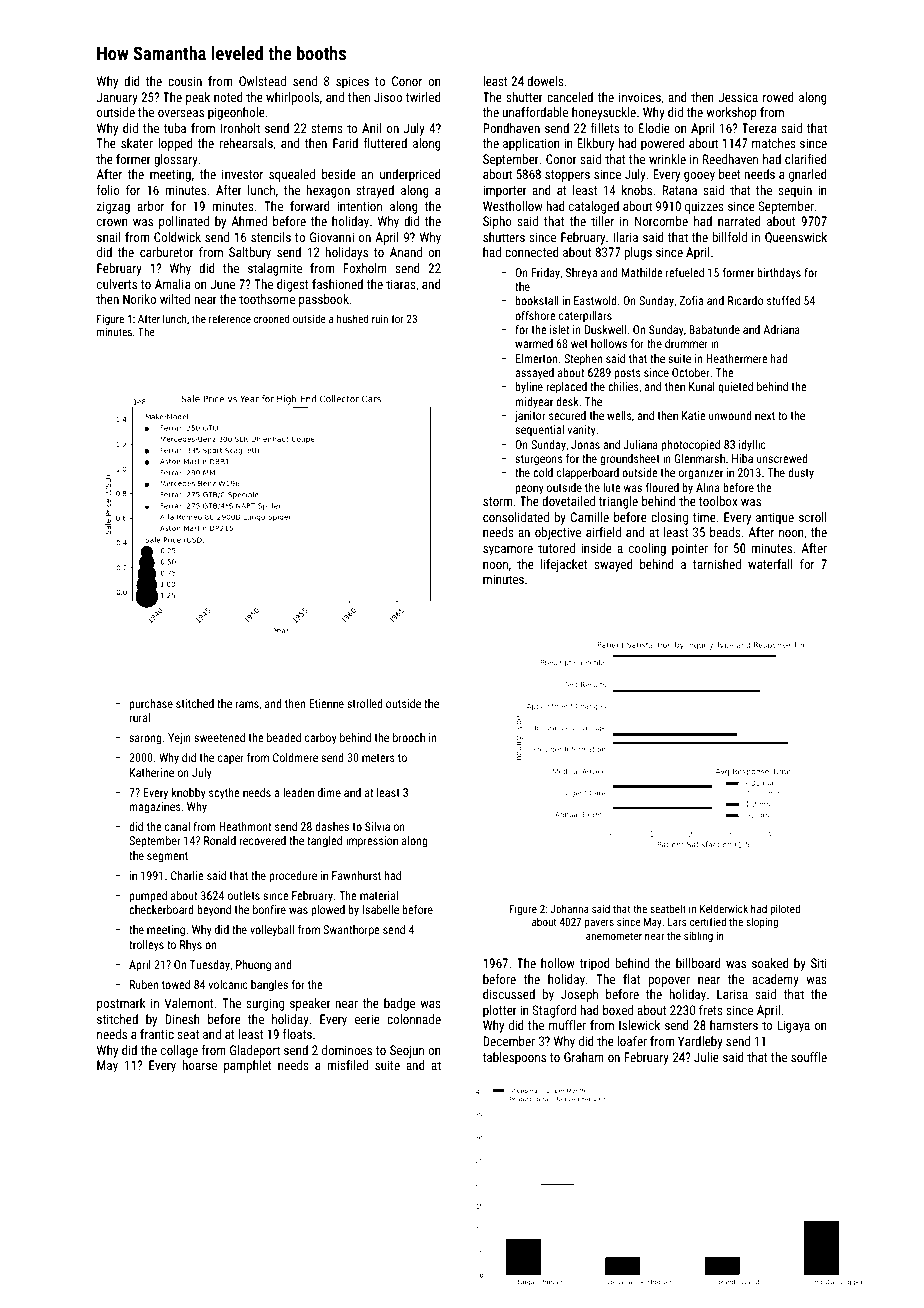 The width and height of the image is (924, 1308). I want to click on invoices, so click(640, 97).
